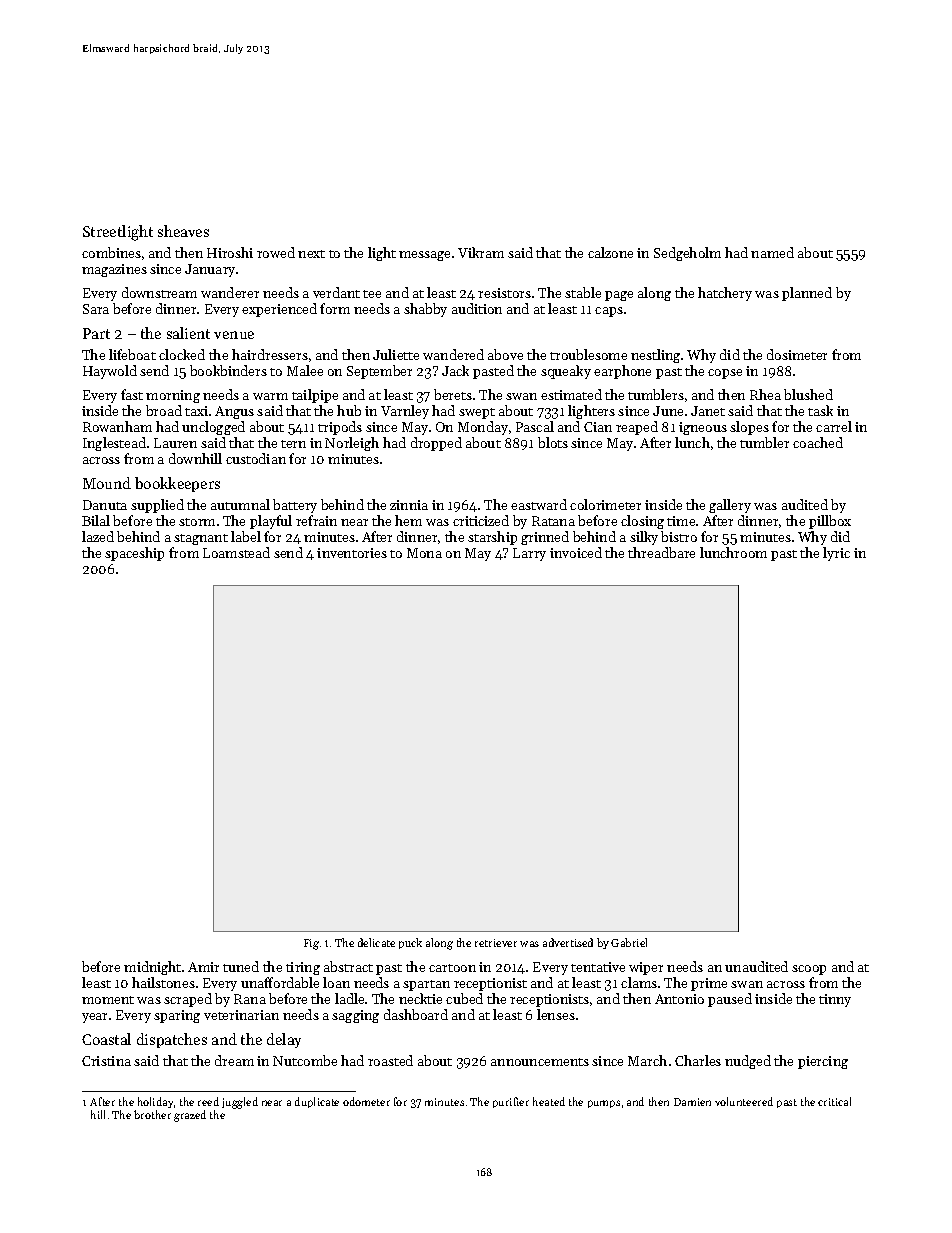 The height and width of the screenshot is (1233, 952). I want to click on cubed, so click(464, 998).
